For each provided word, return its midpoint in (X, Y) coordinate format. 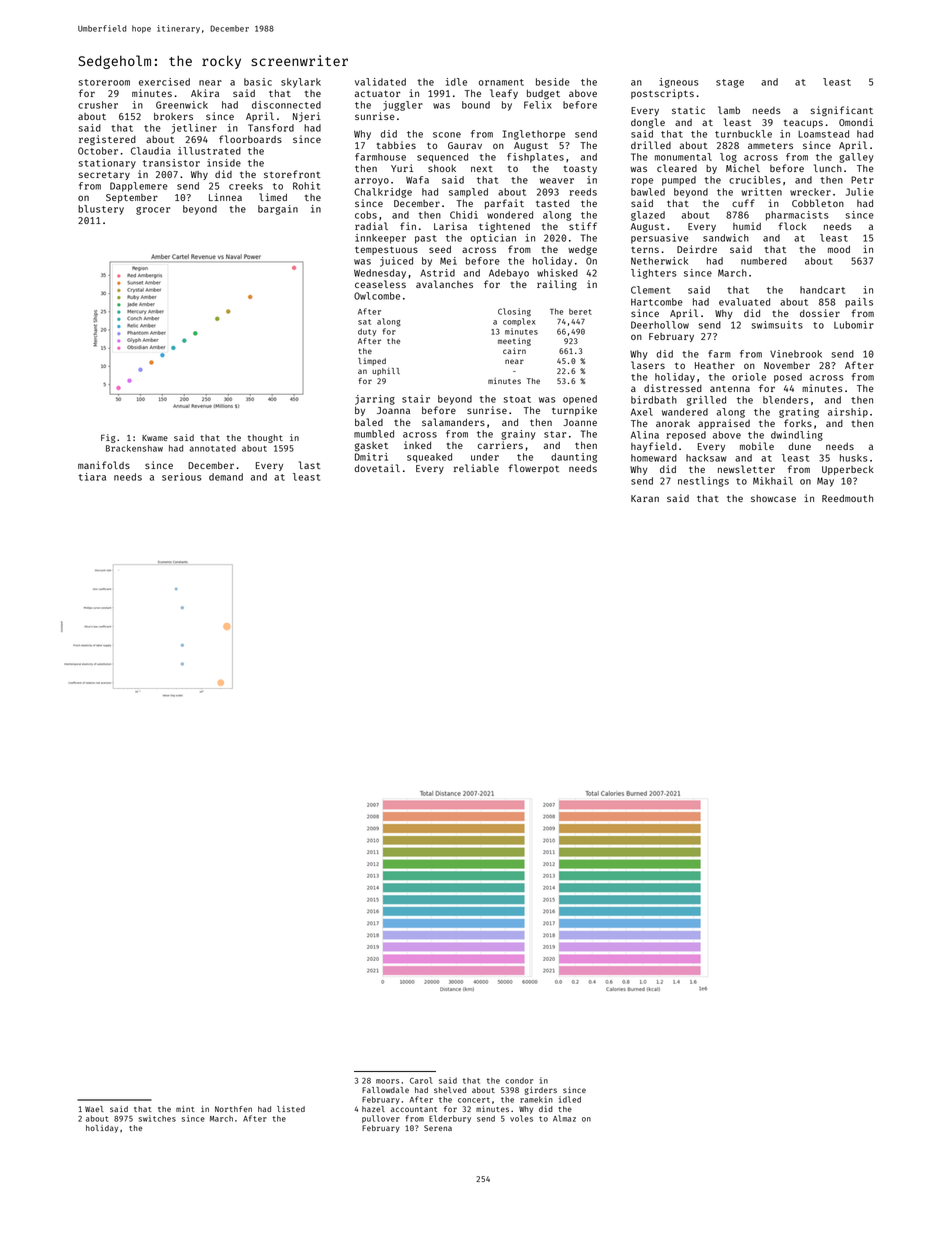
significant (842, 111)
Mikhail (773, 481)
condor (519, 1081)
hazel (373, 1109)
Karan (645, 498)
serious (181, 477)
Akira (205, 93)
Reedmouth (847, 498)
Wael (94, 1109)
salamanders (453, 422)
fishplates (535, 158)
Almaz (564, 1118)
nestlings (703, 482)
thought (265, 438)
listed (291, 1109)
